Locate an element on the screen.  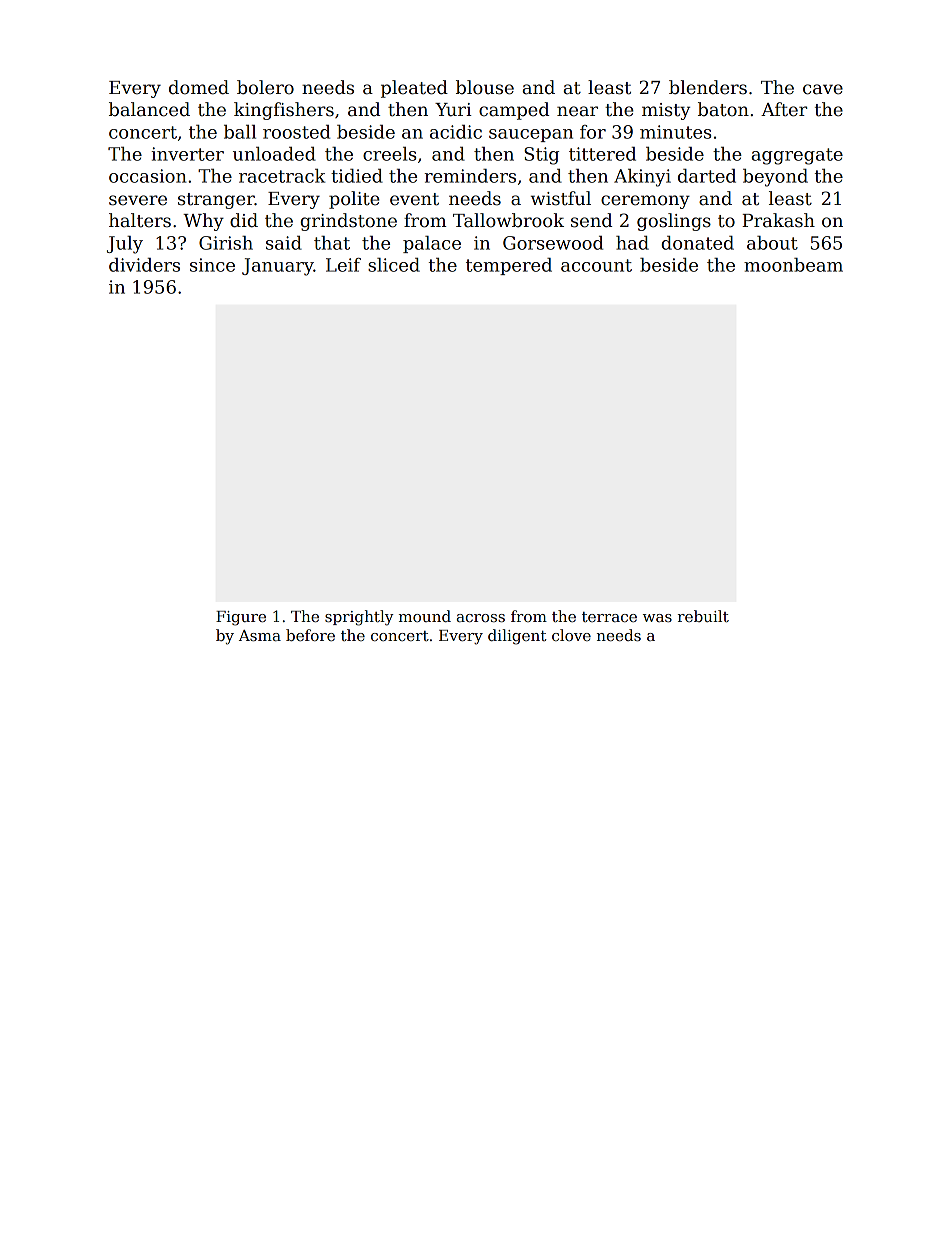
balanced is located at coordinates (149, 109).
